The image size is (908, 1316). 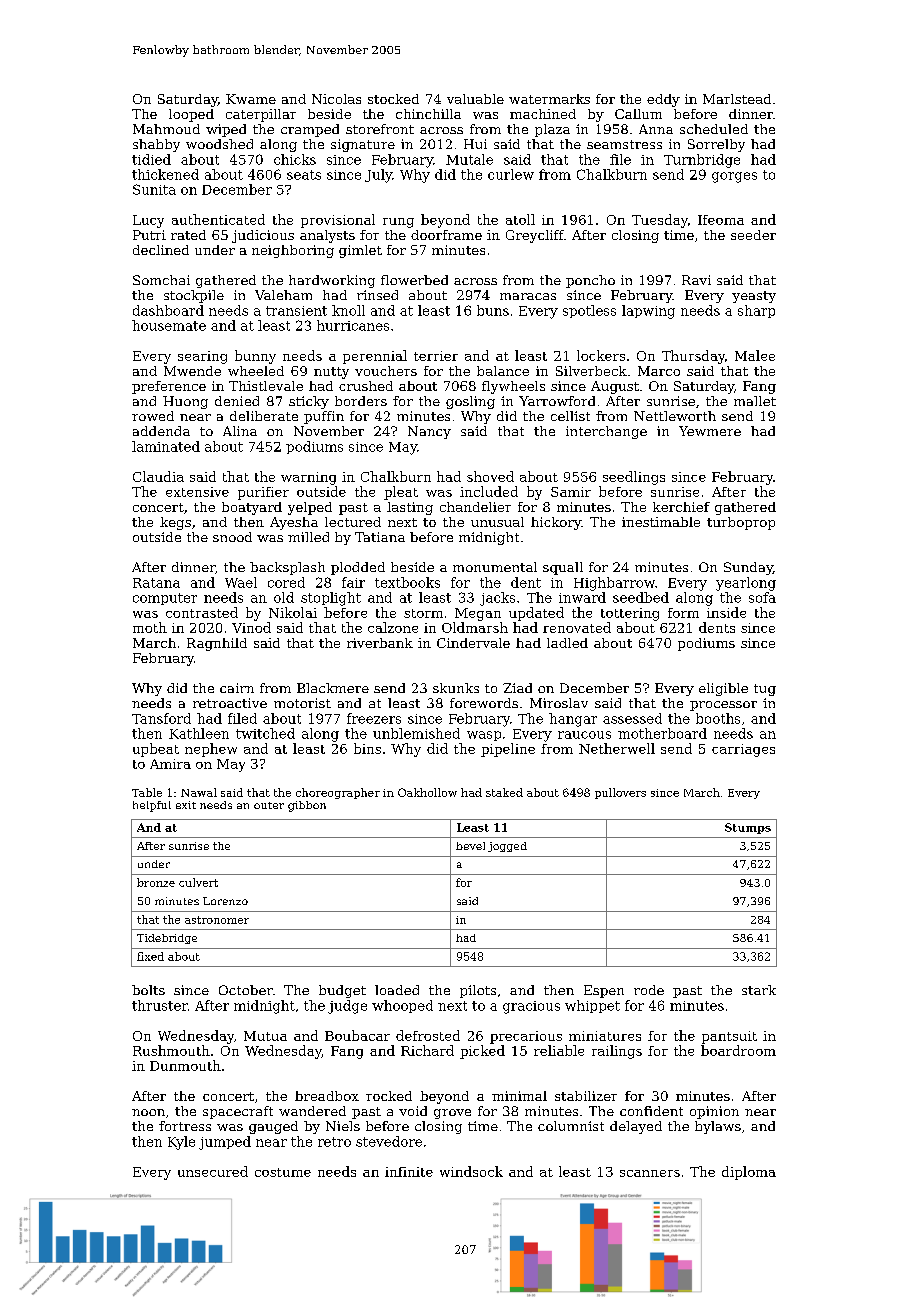 I want to click on Ifeoma, so click(x=721, y=220).
